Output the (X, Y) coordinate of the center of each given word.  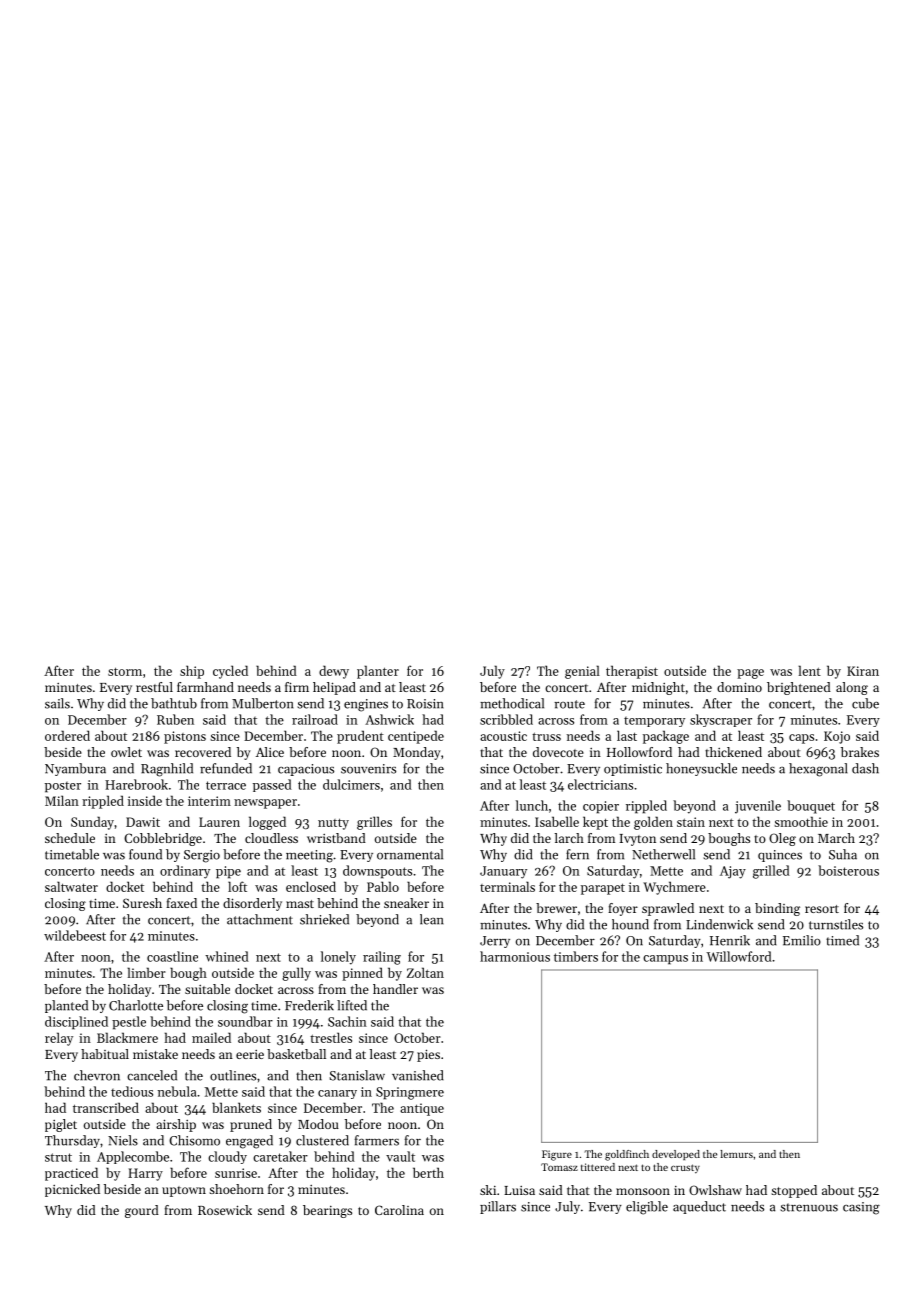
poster (63, 787)
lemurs (736, 1154)
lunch (532, 805)
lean (432, 919)
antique (422, 1109)
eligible (647, 1208)
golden (653, 823)
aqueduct (699, 1207)
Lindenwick (719, 924)
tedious (132, 1091)
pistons (185, 737)
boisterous (848, 870)
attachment (260, 919)
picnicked (72, 1190)
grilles (374, 823)
